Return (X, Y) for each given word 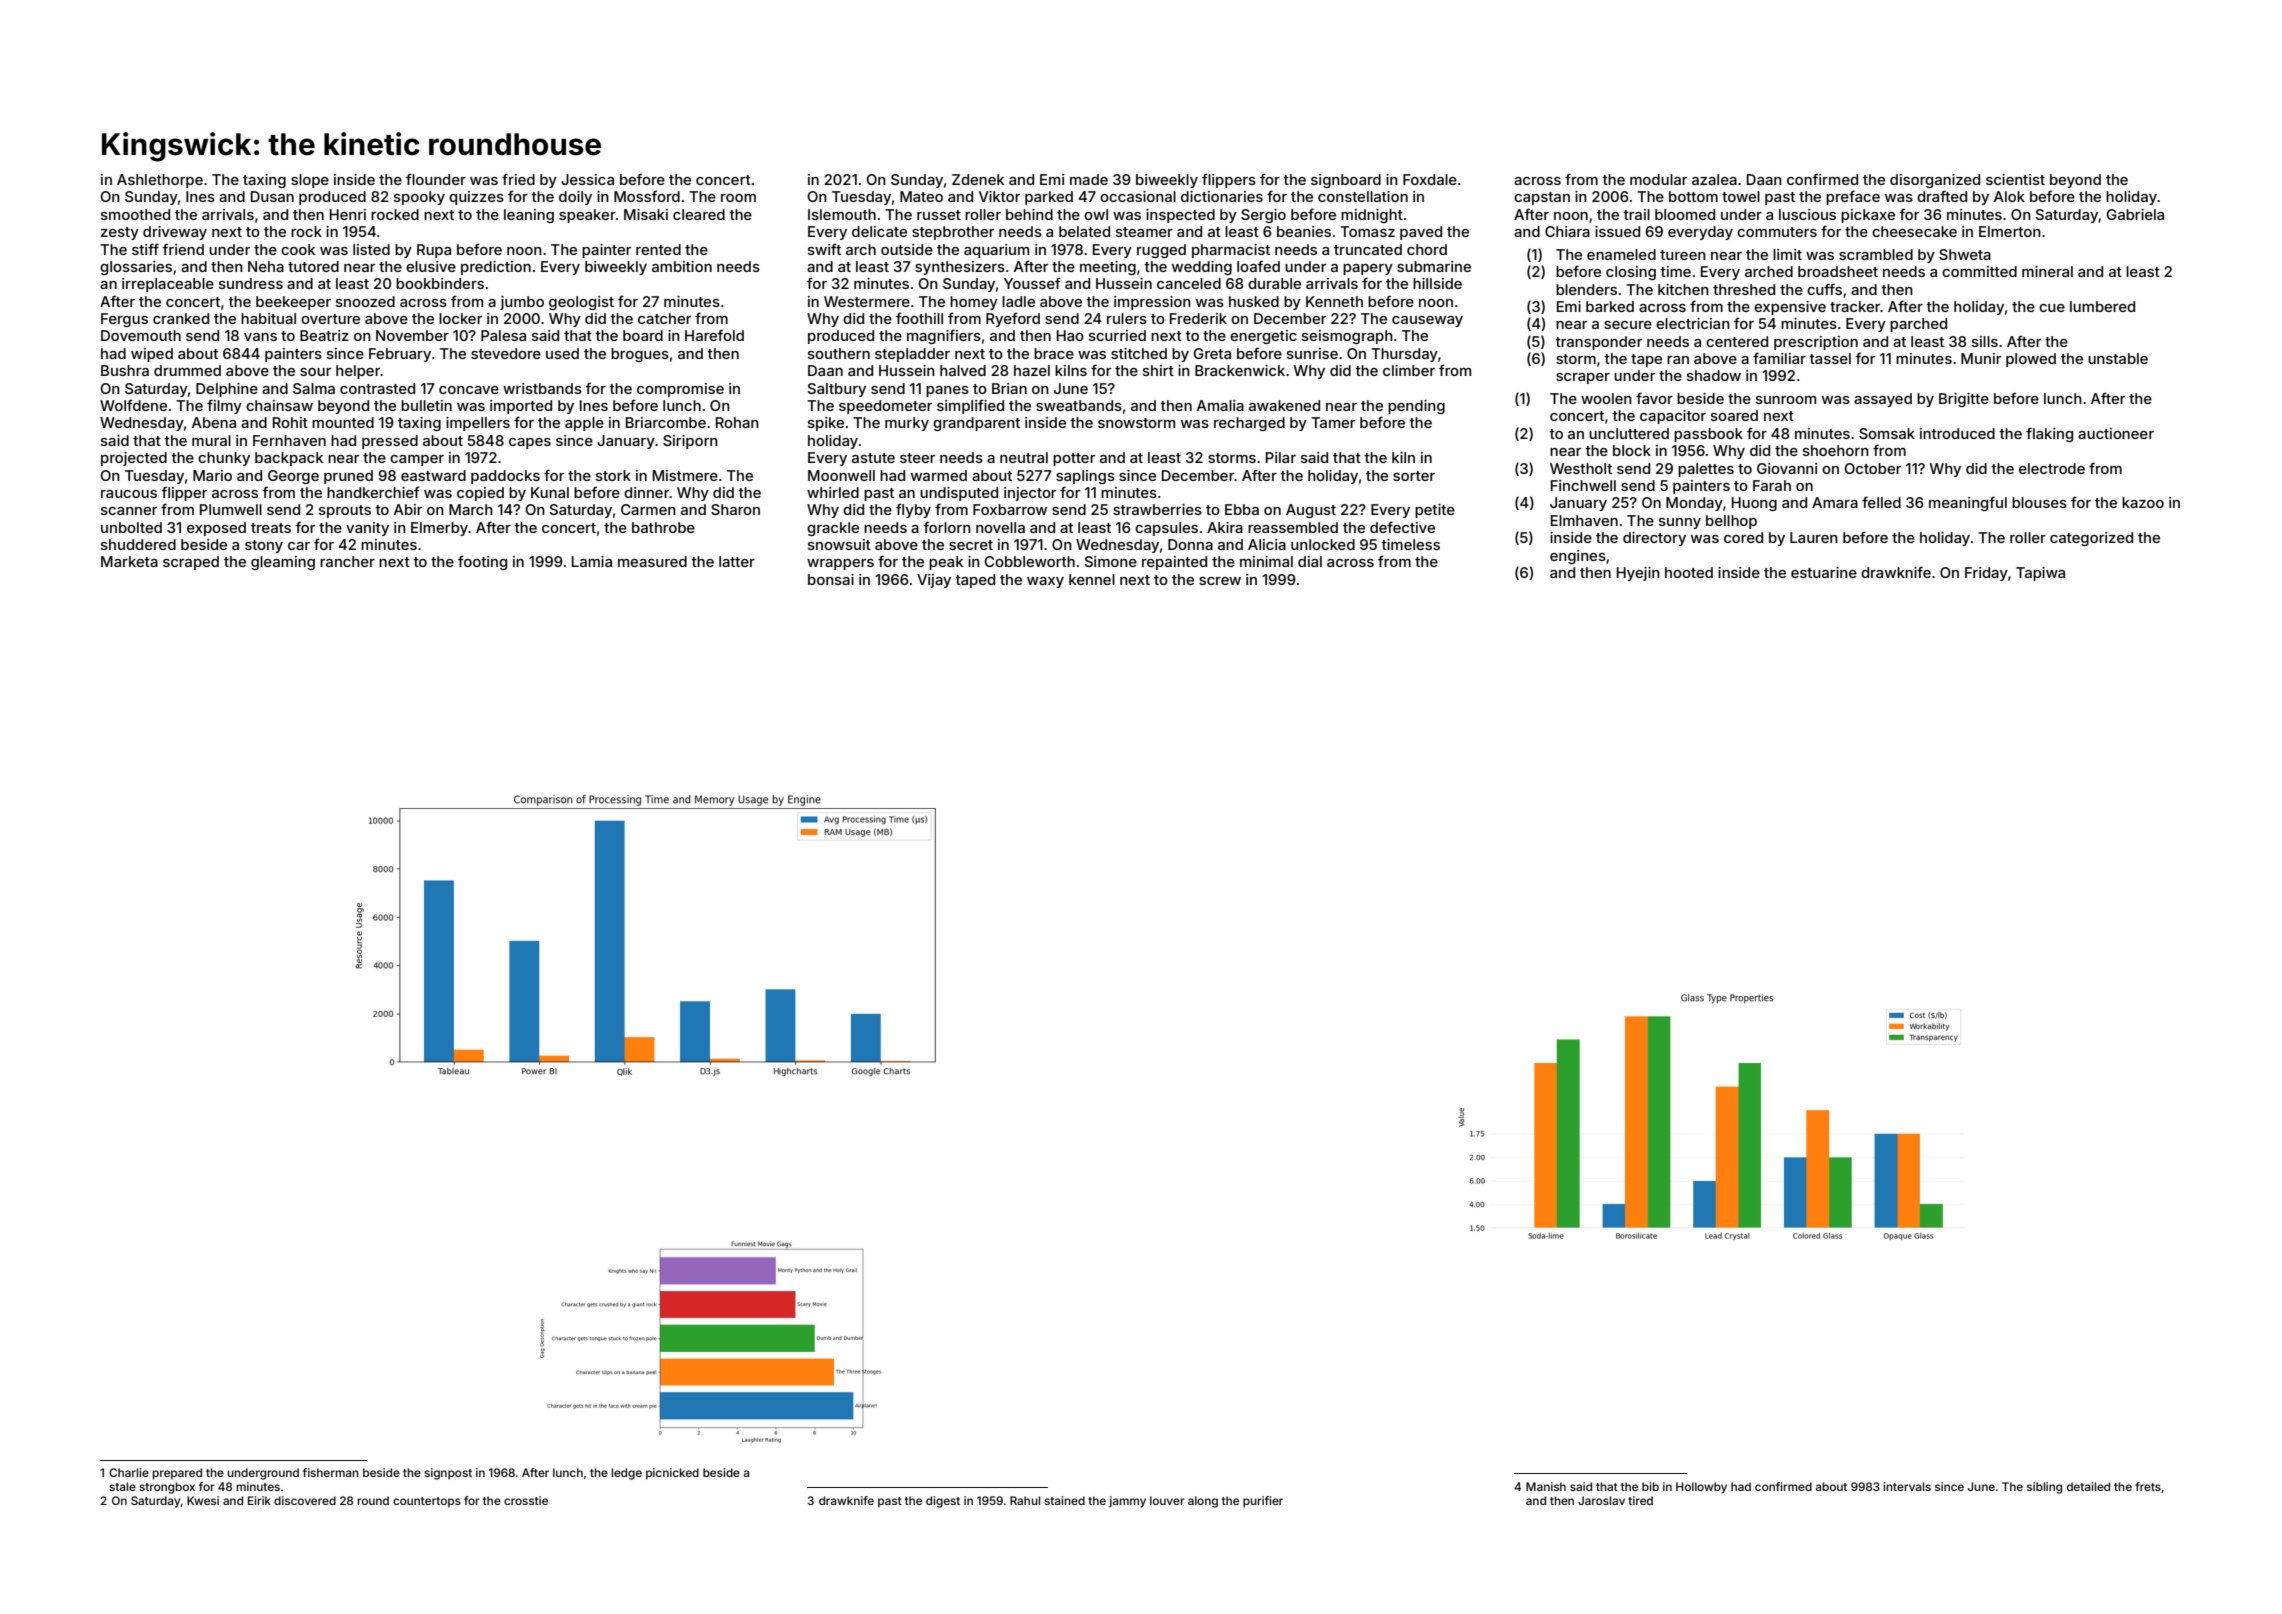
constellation (1363, 196)
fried (518, 179)
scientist (2015, 179)
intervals (1907, 1486)
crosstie (526, 1500)
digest (943, 1502)
